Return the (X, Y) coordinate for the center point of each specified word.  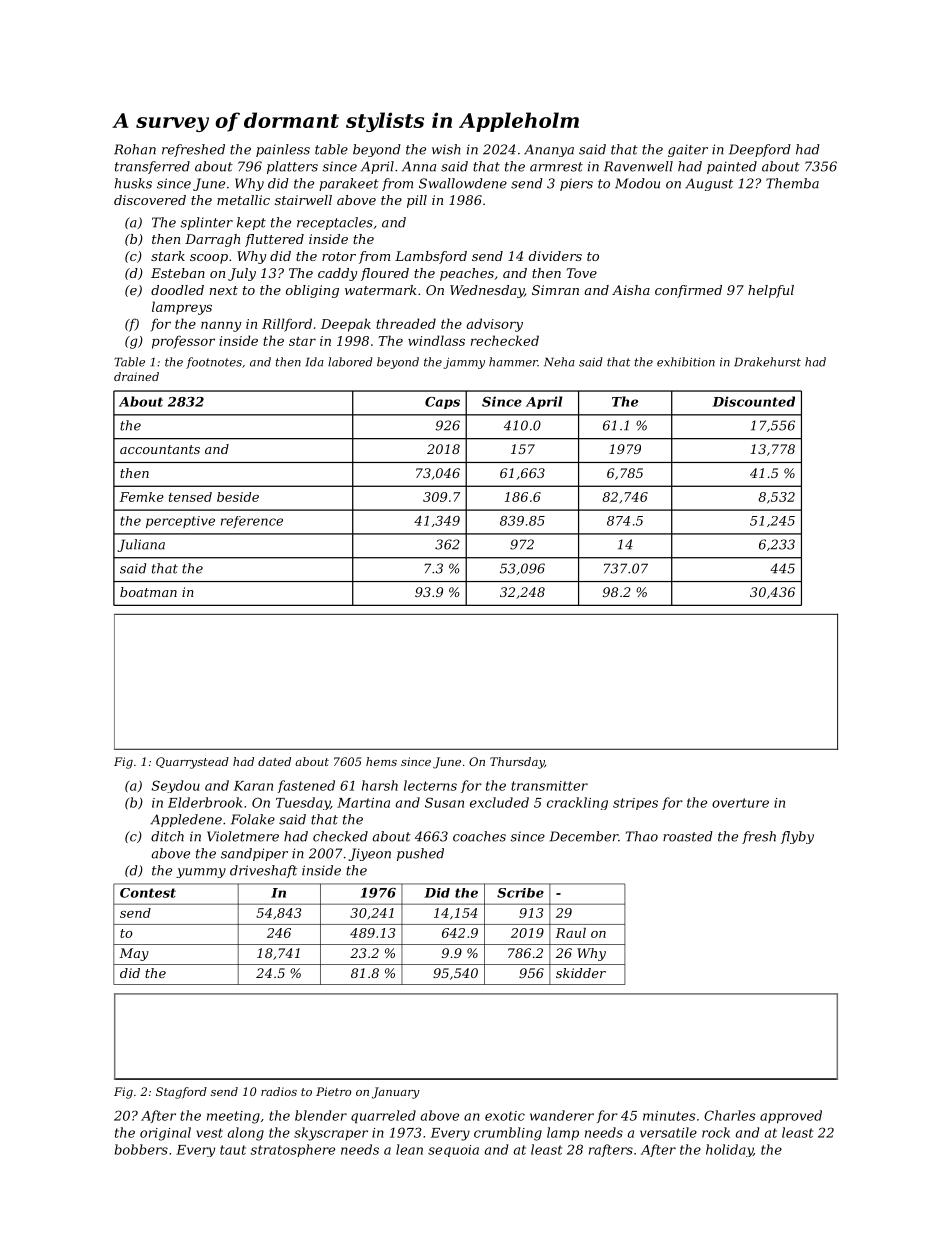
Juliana (141, 545)
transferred (152, 167)
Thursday (517, 763)
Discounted (753, 401)
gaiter (688, 150)
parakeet (349, 184)
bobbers (141, 1149)
